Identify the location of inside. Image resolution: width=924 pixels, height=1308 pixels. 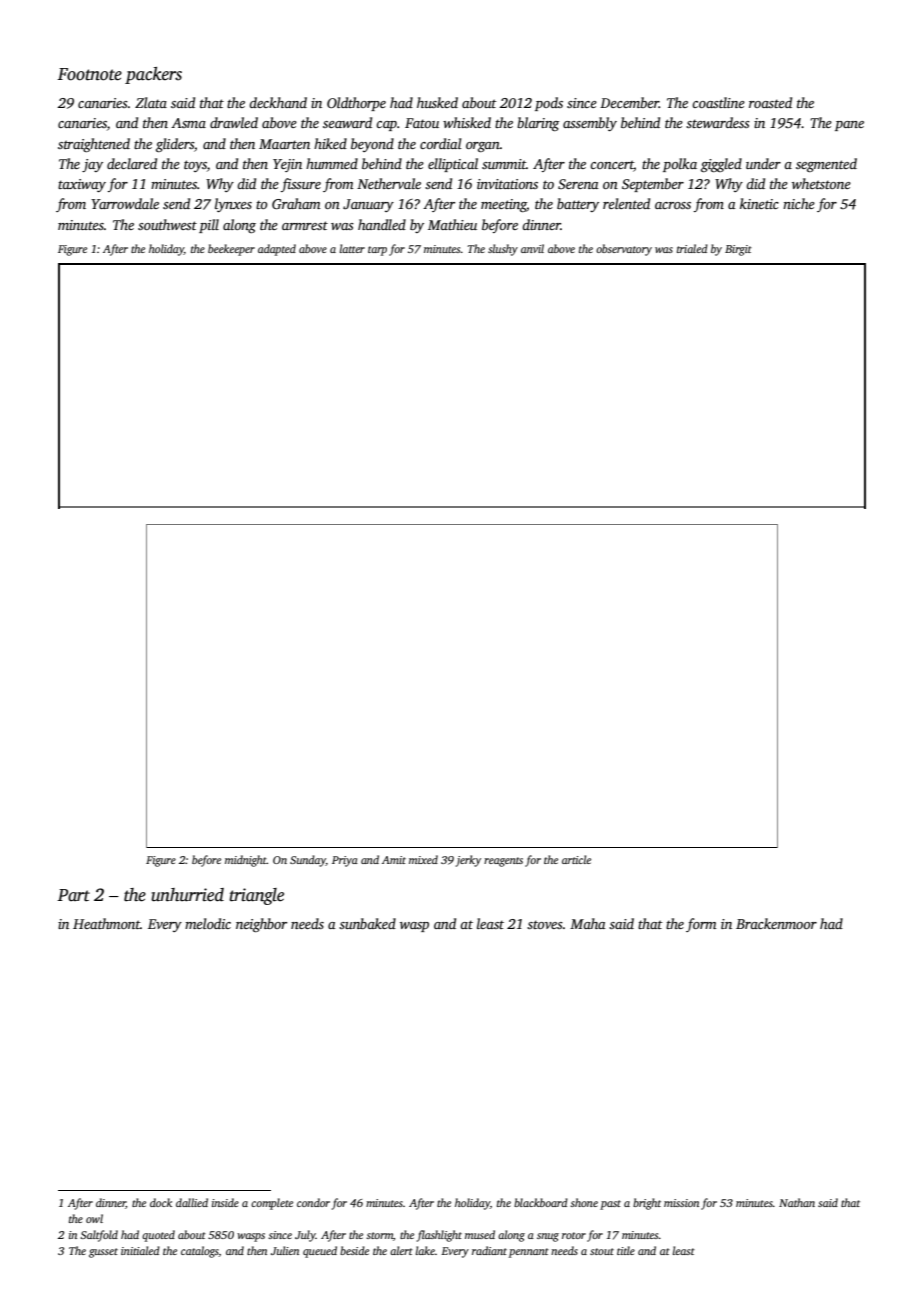
(225, 1202).
